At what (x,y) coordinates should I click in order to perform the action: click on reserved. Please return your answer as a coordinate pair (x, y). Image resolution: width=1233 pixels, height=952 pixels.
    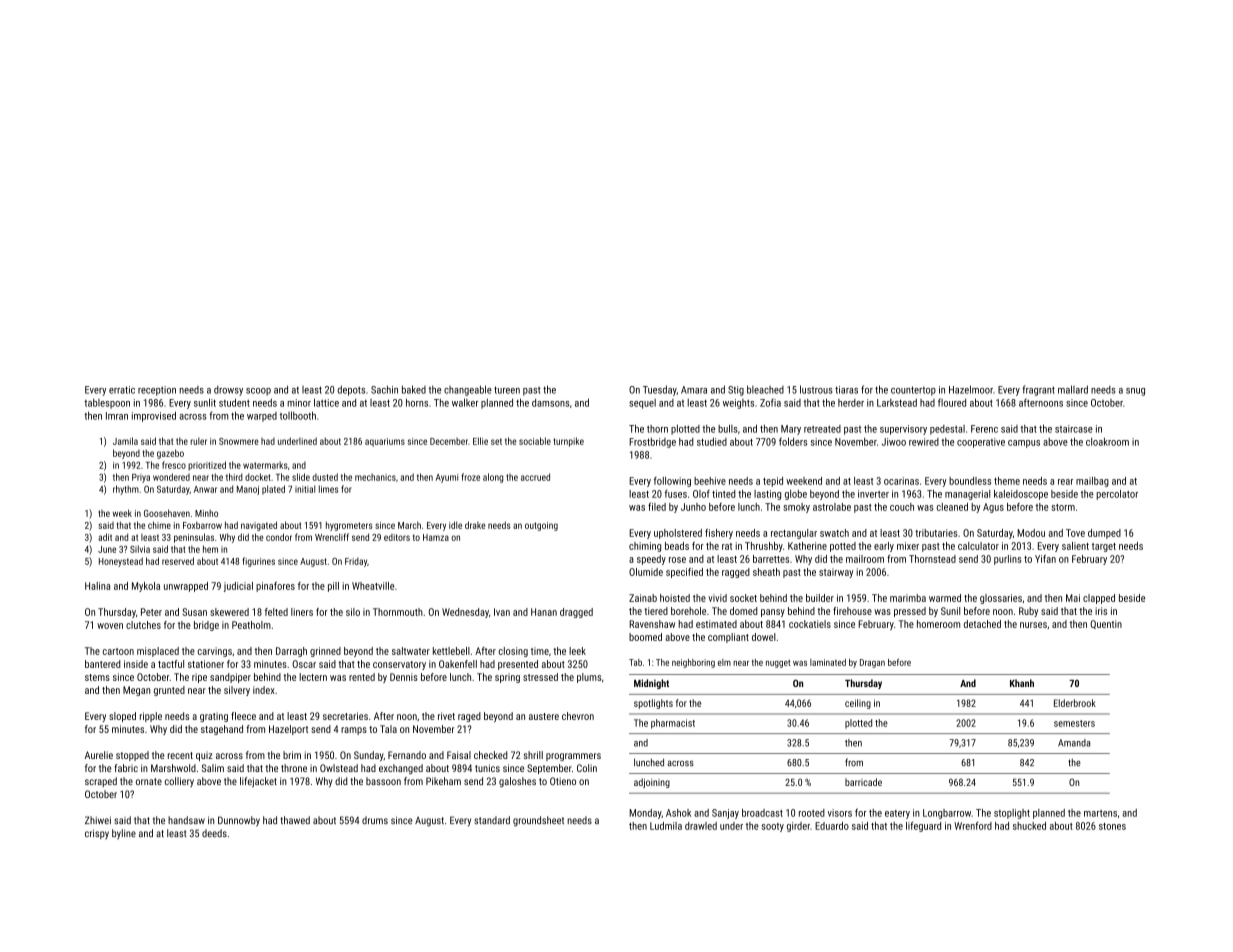
    Looking at the image, I should click on (178, 561).
